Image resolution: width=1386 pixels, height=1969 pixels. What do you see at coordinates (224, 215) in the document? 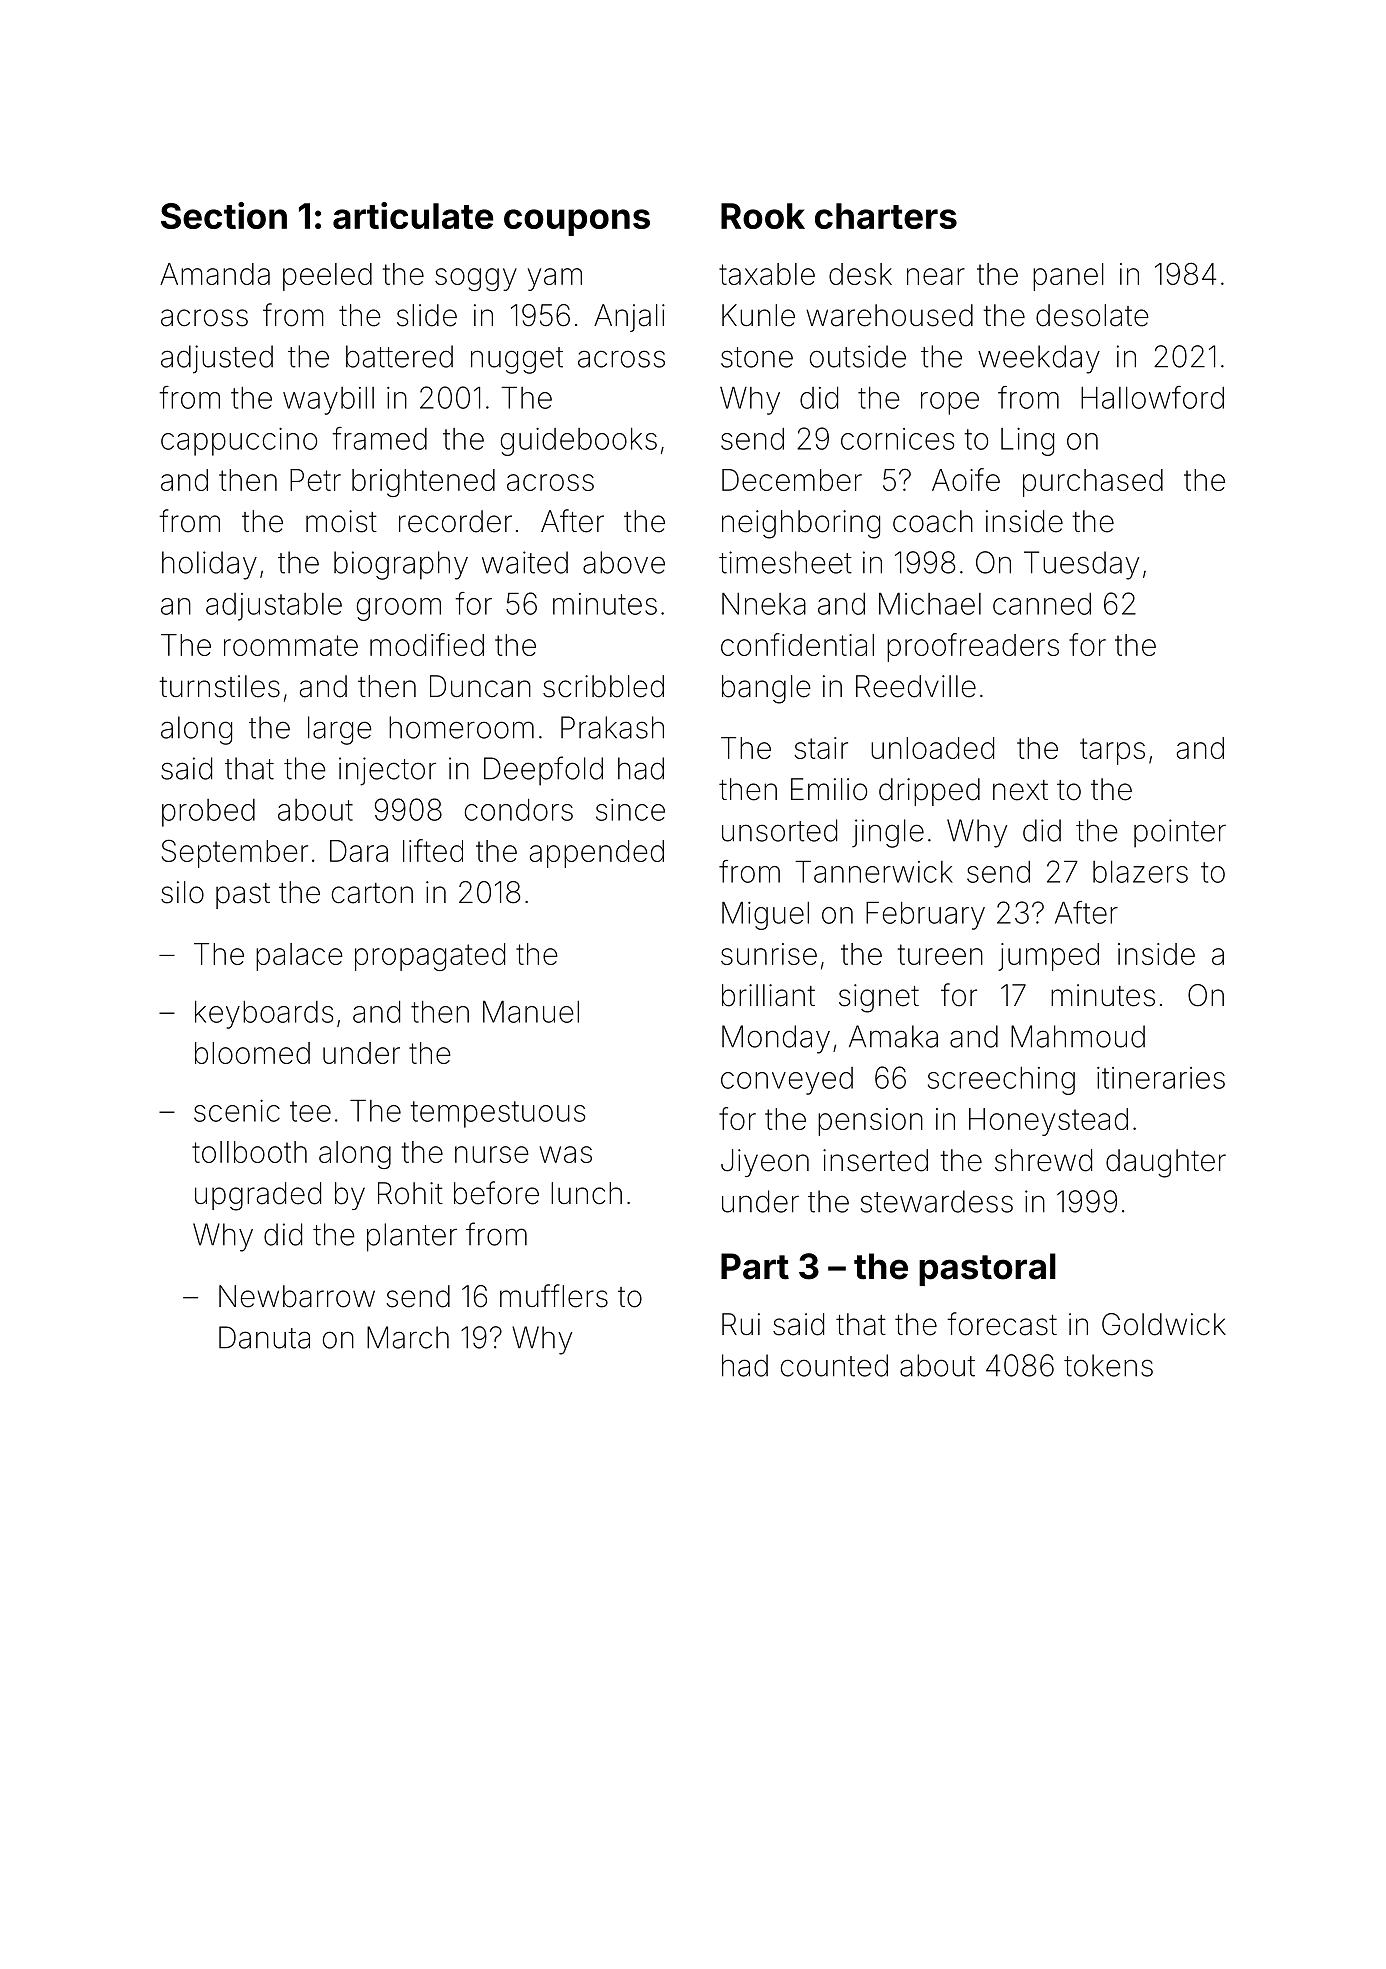
I see `Section` at bounding box center [224, 215].
